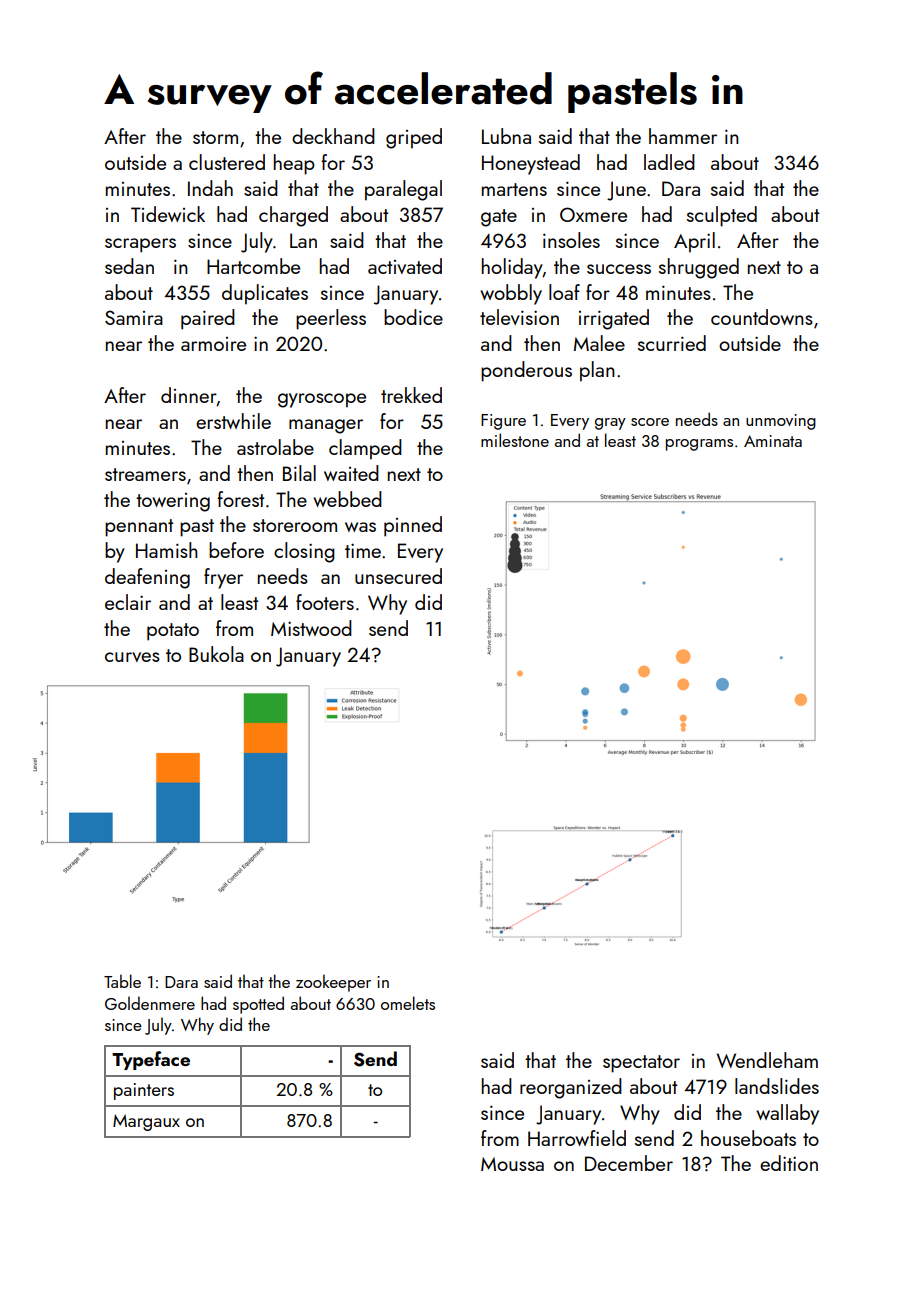 The width and height of the screenshot is (924, 1311). Describe the element at coordinates (122, 981) in the screenshot. I see `Table` at that location.
